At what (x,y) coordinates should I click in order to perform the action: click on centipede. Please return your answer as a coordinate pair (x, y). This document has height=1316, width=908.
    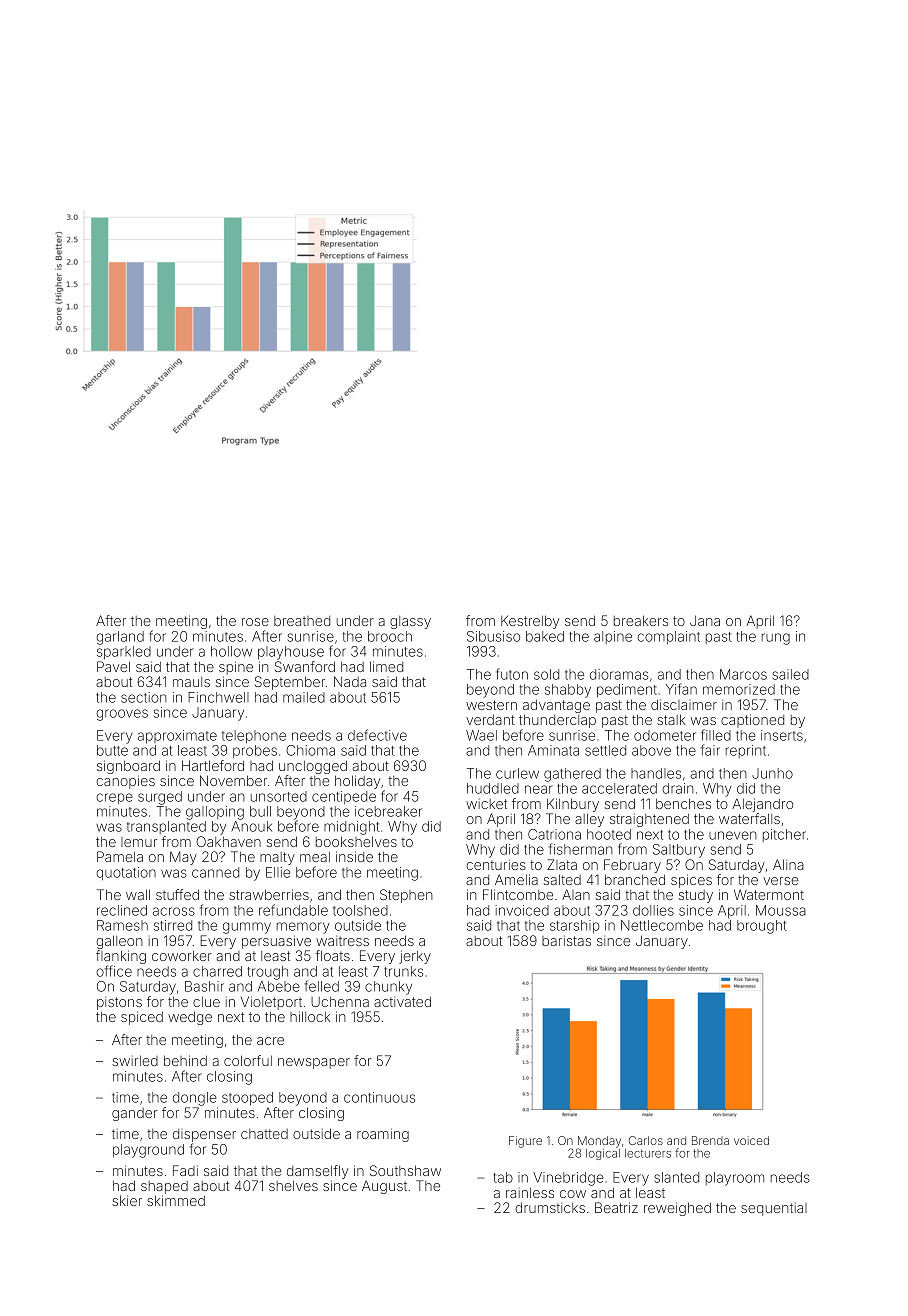
    Looking at the image, I should click on (344, 797).
